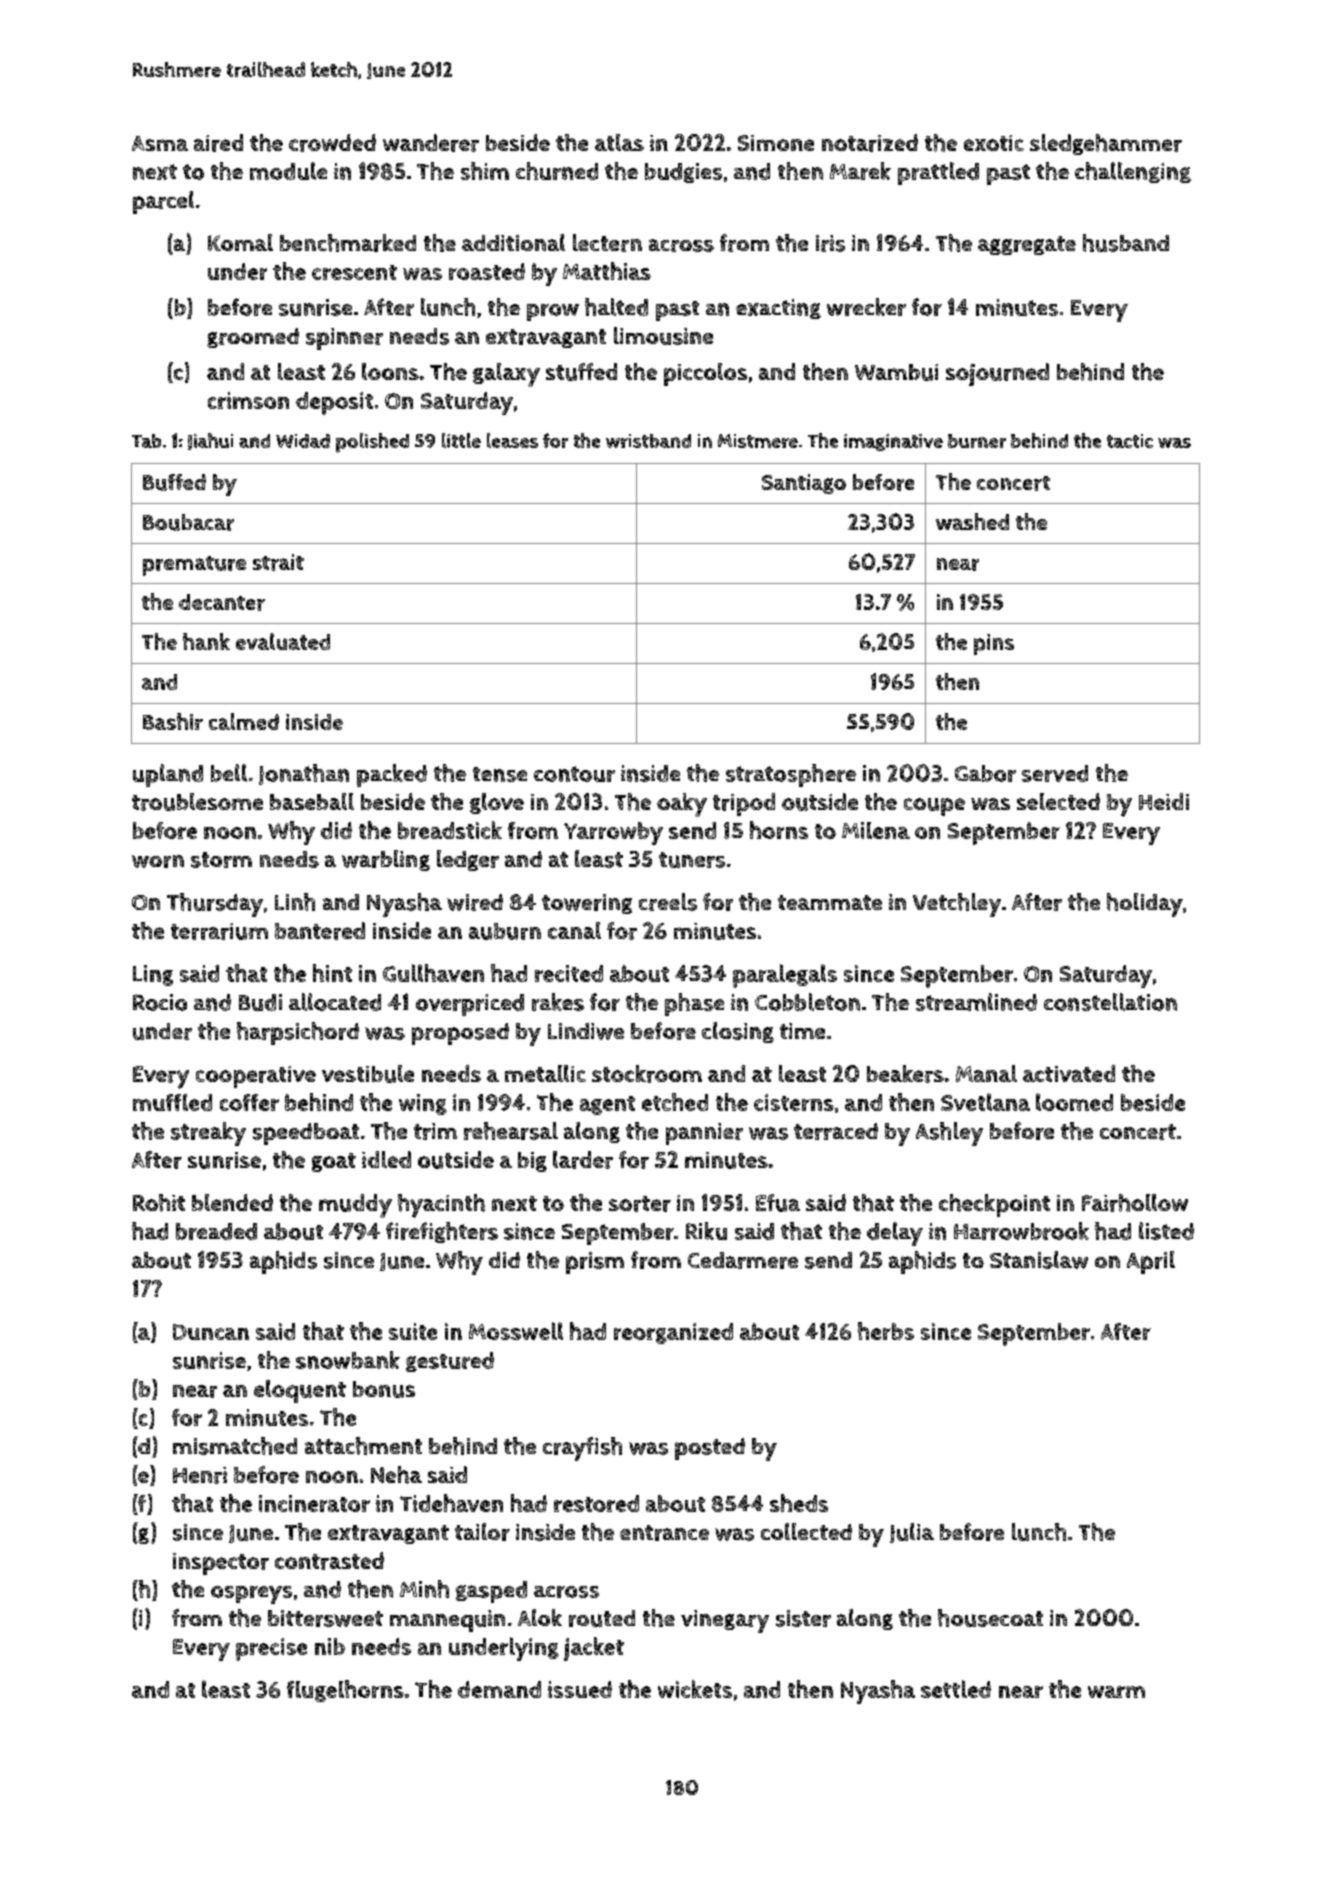 The width and height of the screenshot is (1331, 1882). Describe the element at coordinates (557, 171) in the screenshot. I see `churned` at that location.
